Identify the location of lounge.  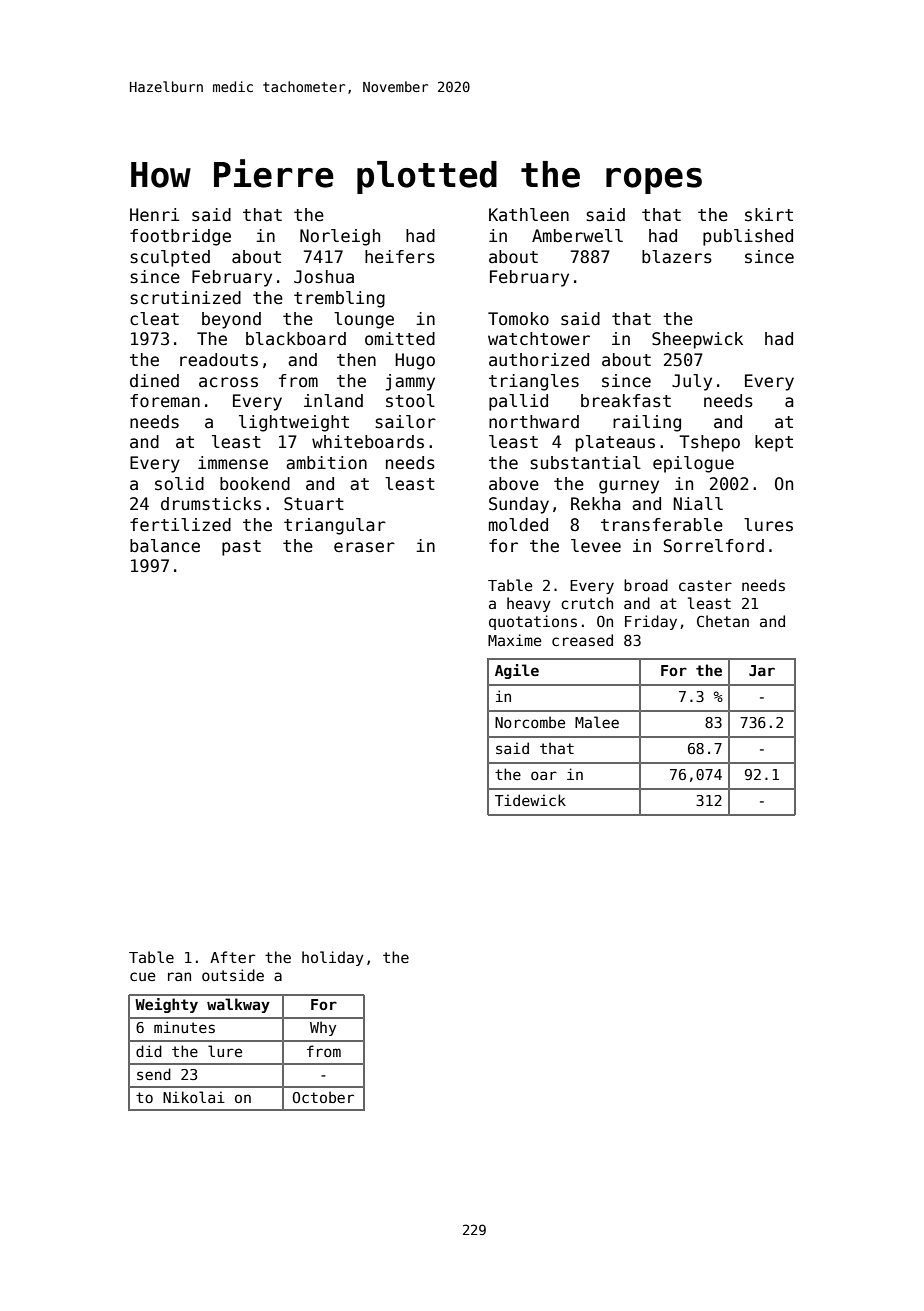
(364, 320).
